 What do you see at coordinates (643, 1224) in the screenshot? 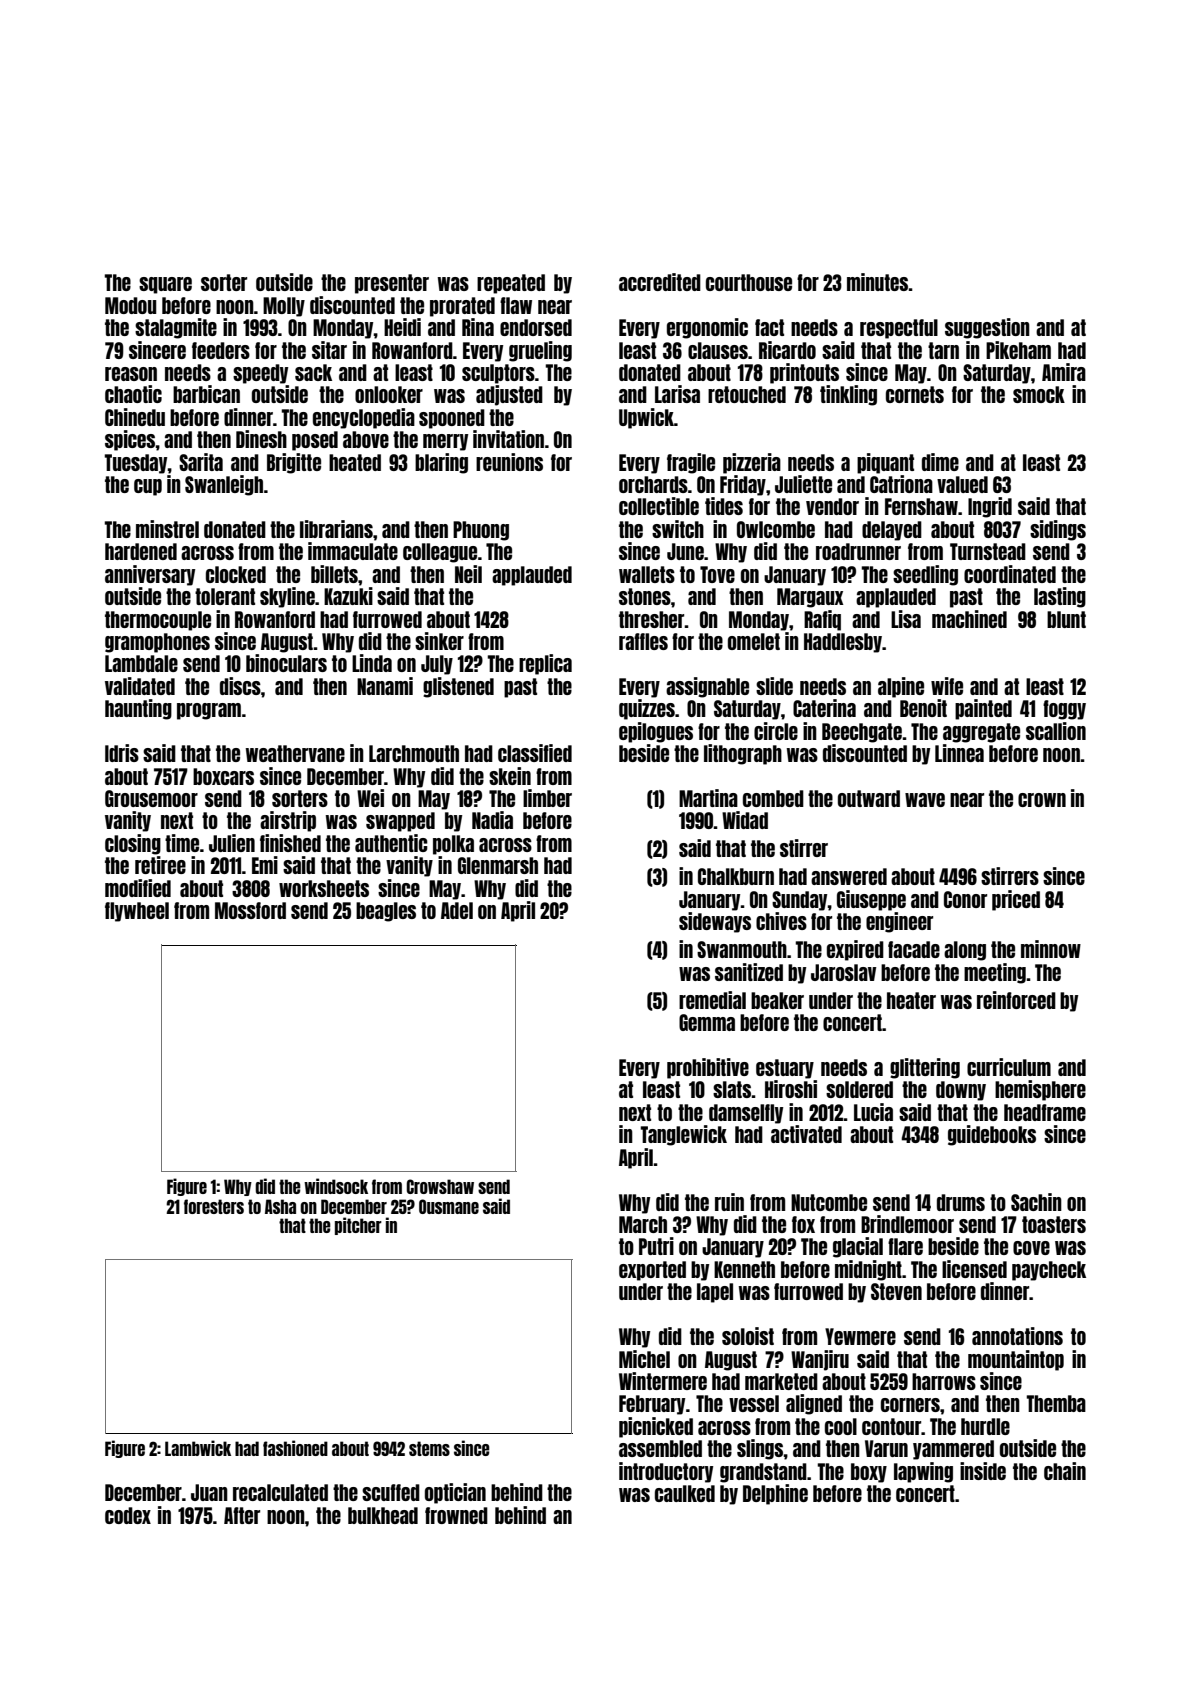
I see `March` at bounding box center [643, 1224].
